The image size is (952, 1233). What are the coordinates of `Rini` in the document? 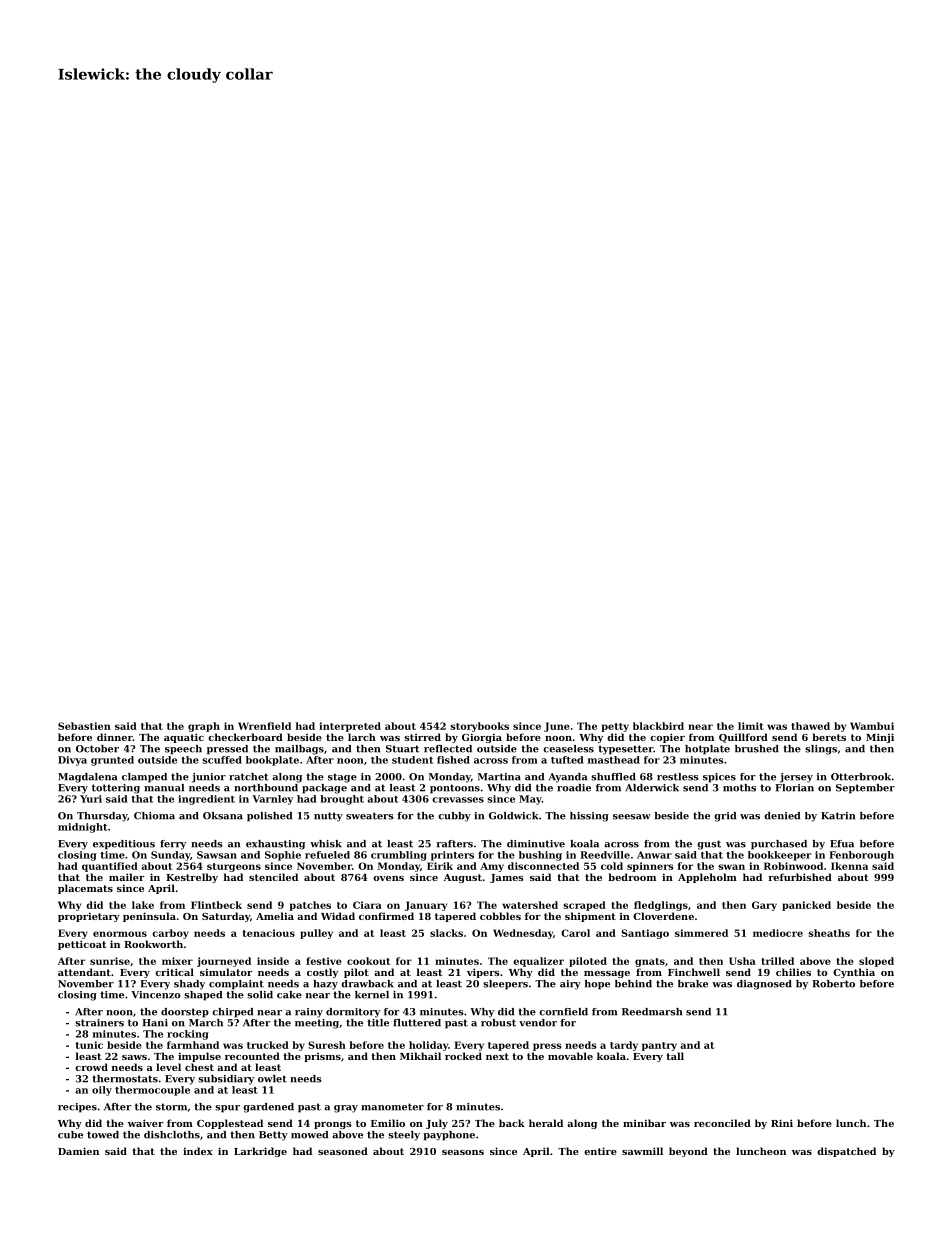 It's located at (782, 1123).
